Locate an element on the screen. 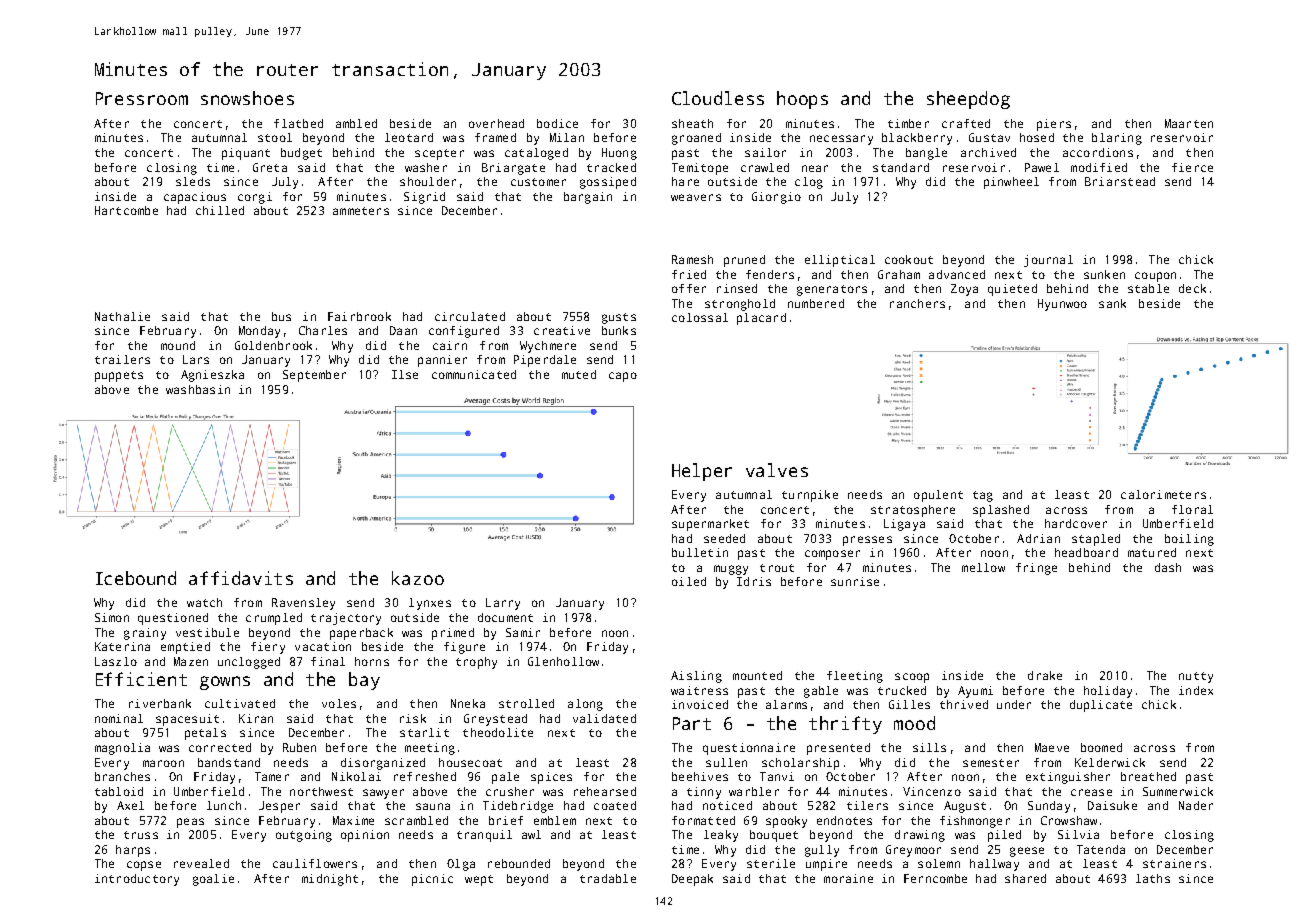 Image resolution: width=1308 pixels, height=924 pixels. muted is located at coordinates (579, 374).
